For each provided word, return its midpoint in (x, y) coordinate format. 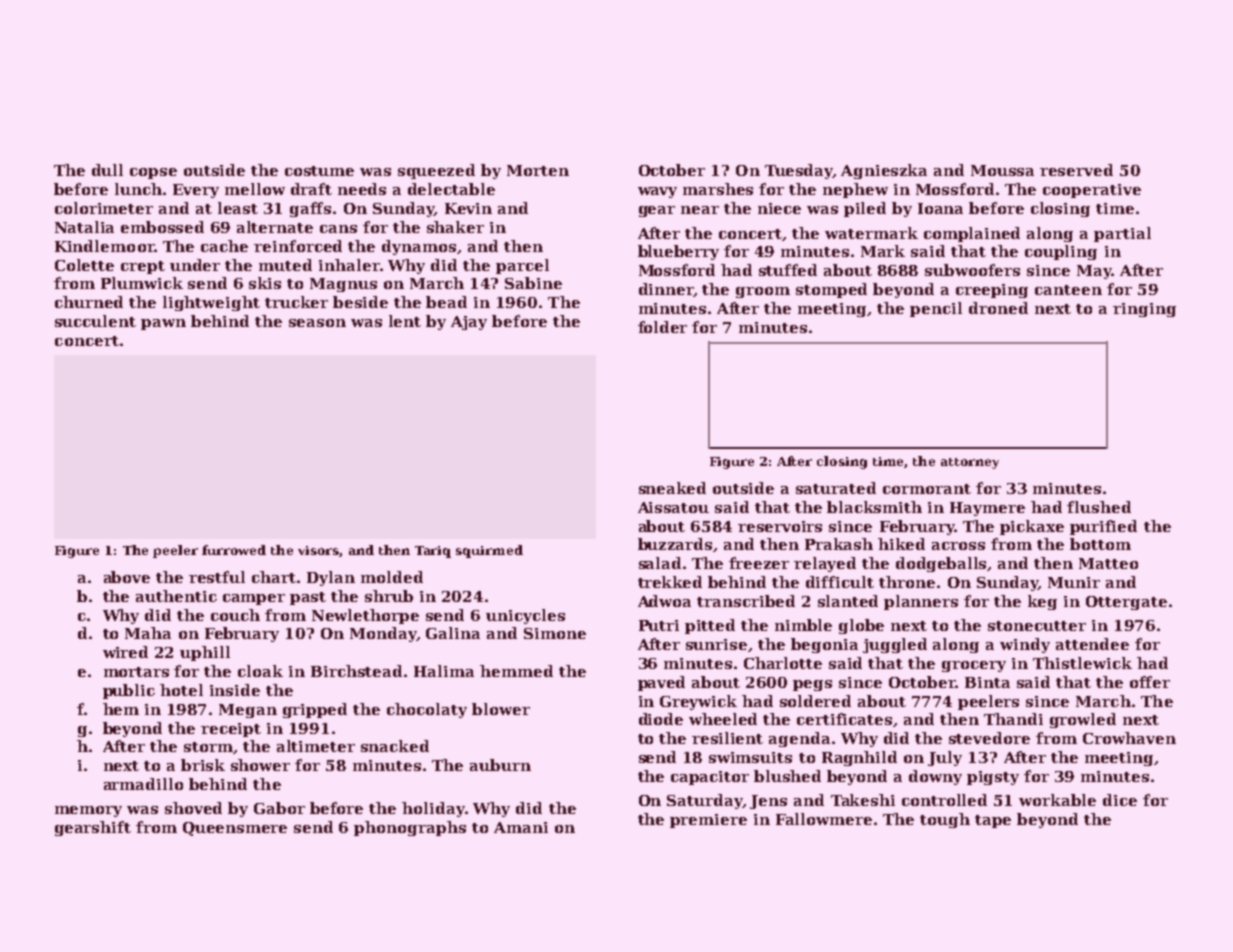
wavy (657, 192)
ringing (1144, 310)
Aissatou (673, 507)
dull (107, 170)
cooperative (1092, 191)
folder (662, 327)
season (317, 323)
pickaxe (1032, 527)
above (127, 577)
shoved (193, 808)
